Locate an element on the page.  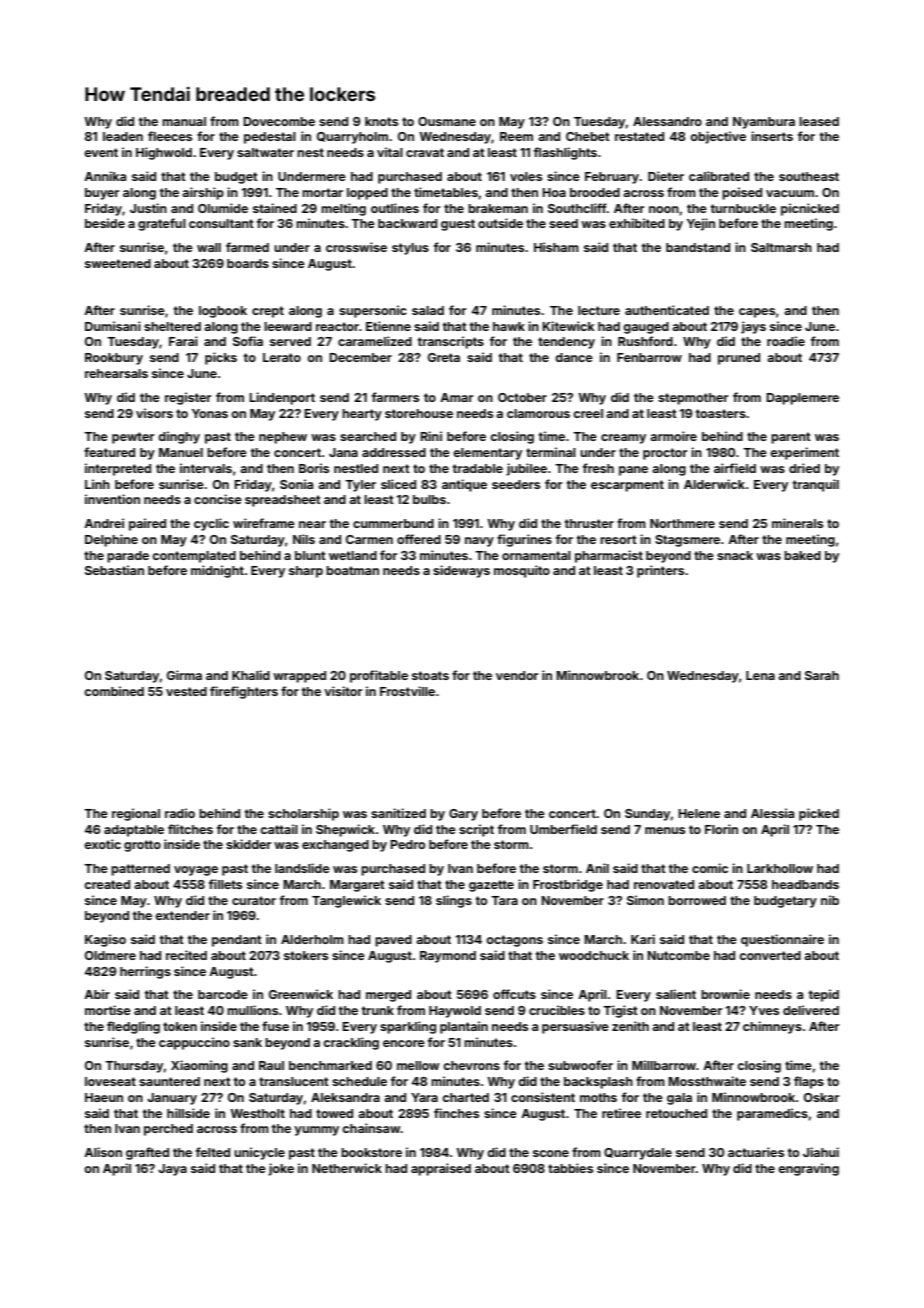
appraised is located at coordinates (441, 1169).
